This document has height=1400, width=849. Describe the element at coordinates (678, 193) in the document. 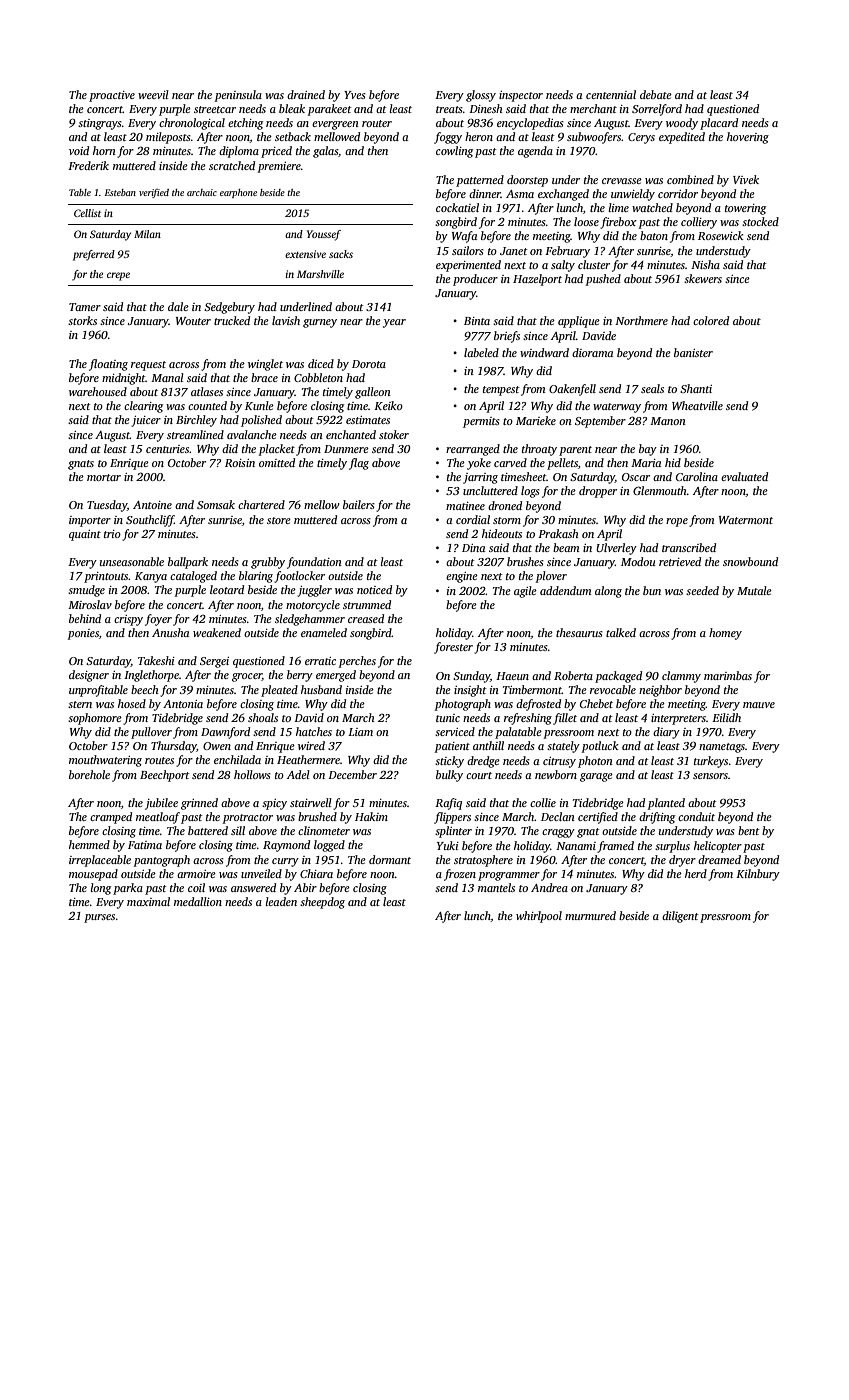

I see `corridor` at that location.
